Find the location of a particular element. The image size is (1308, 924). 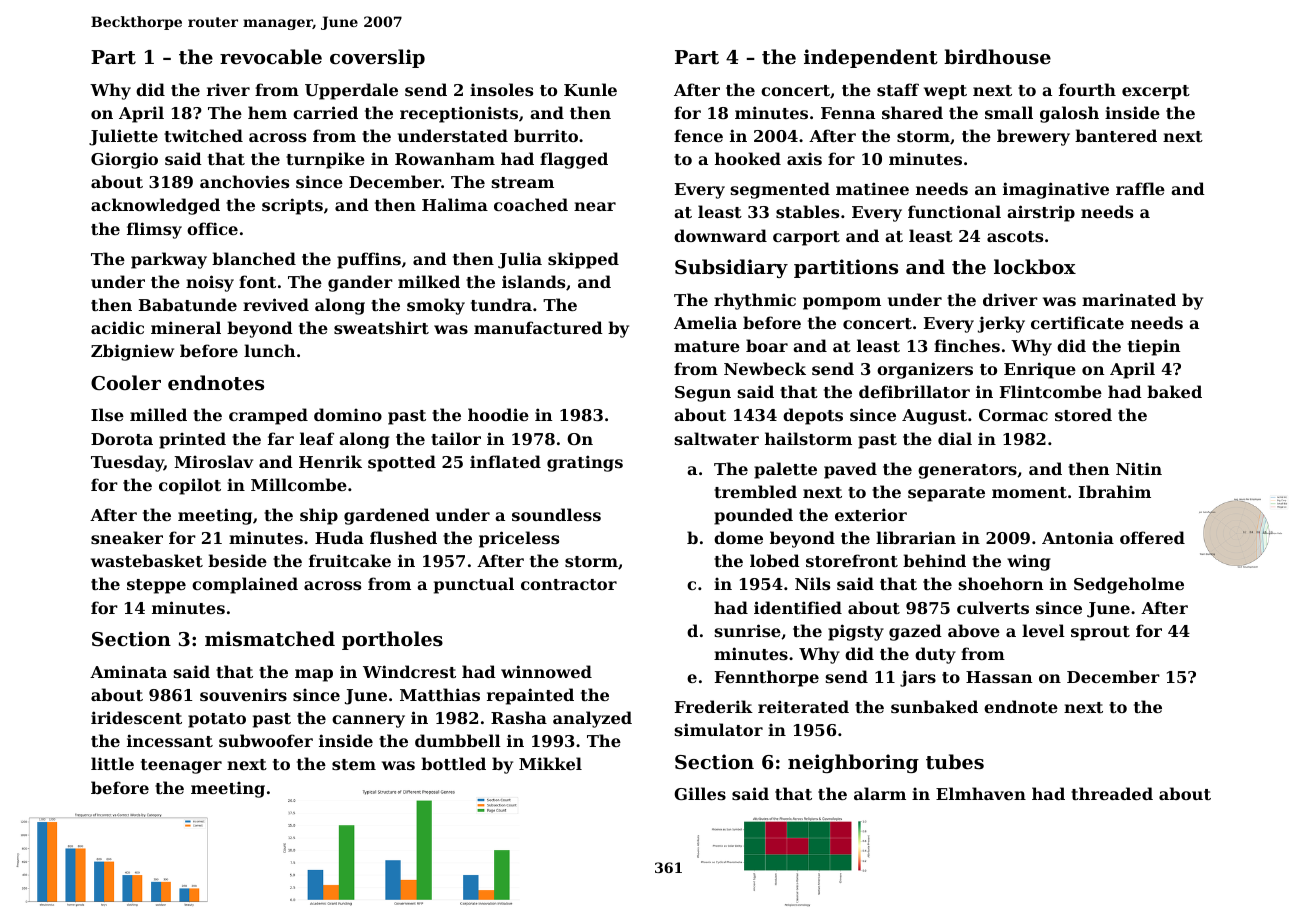

teenager is located at coordinates (181, 766).
